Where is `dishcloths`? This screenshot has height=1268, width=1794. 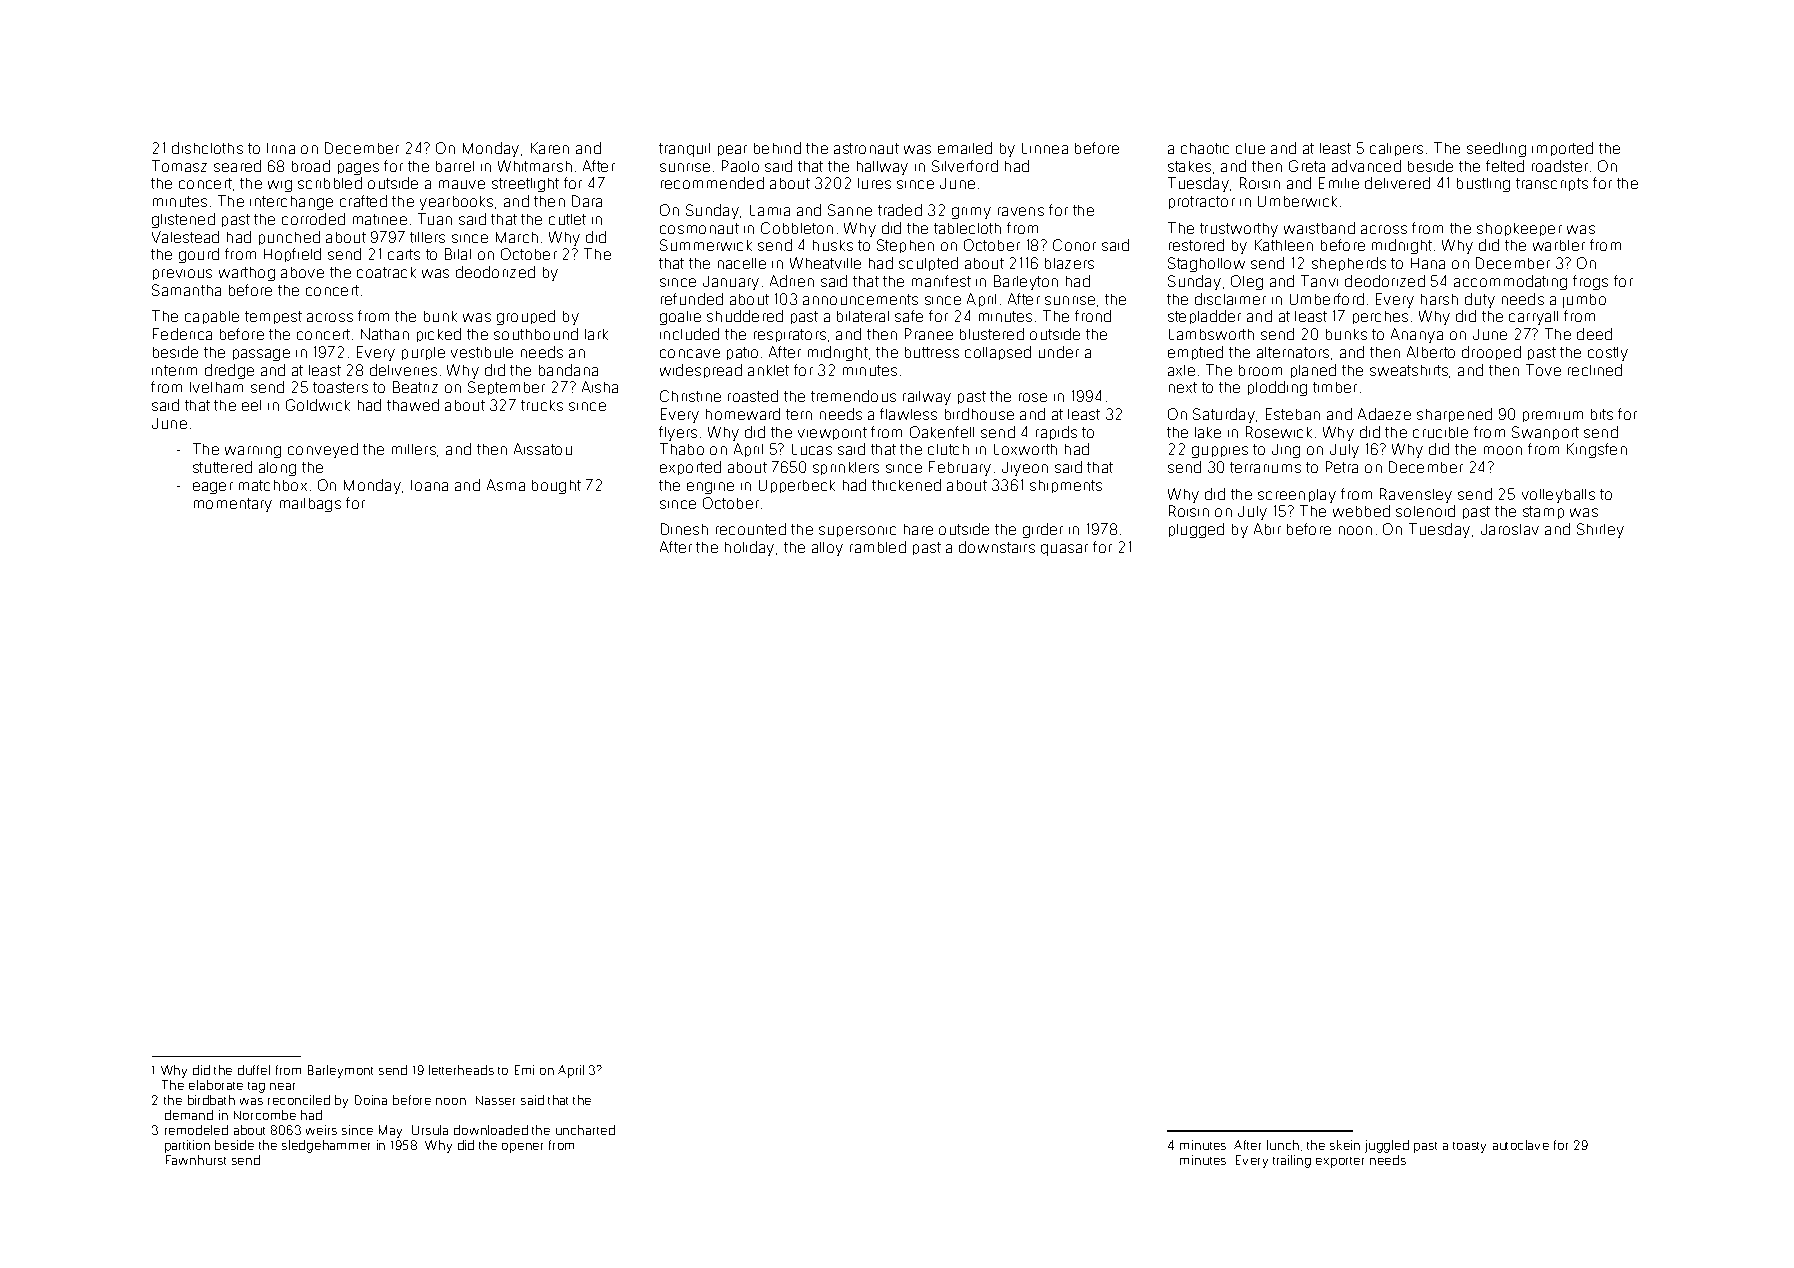 dishcloths is located at coordinates (207, 148).
